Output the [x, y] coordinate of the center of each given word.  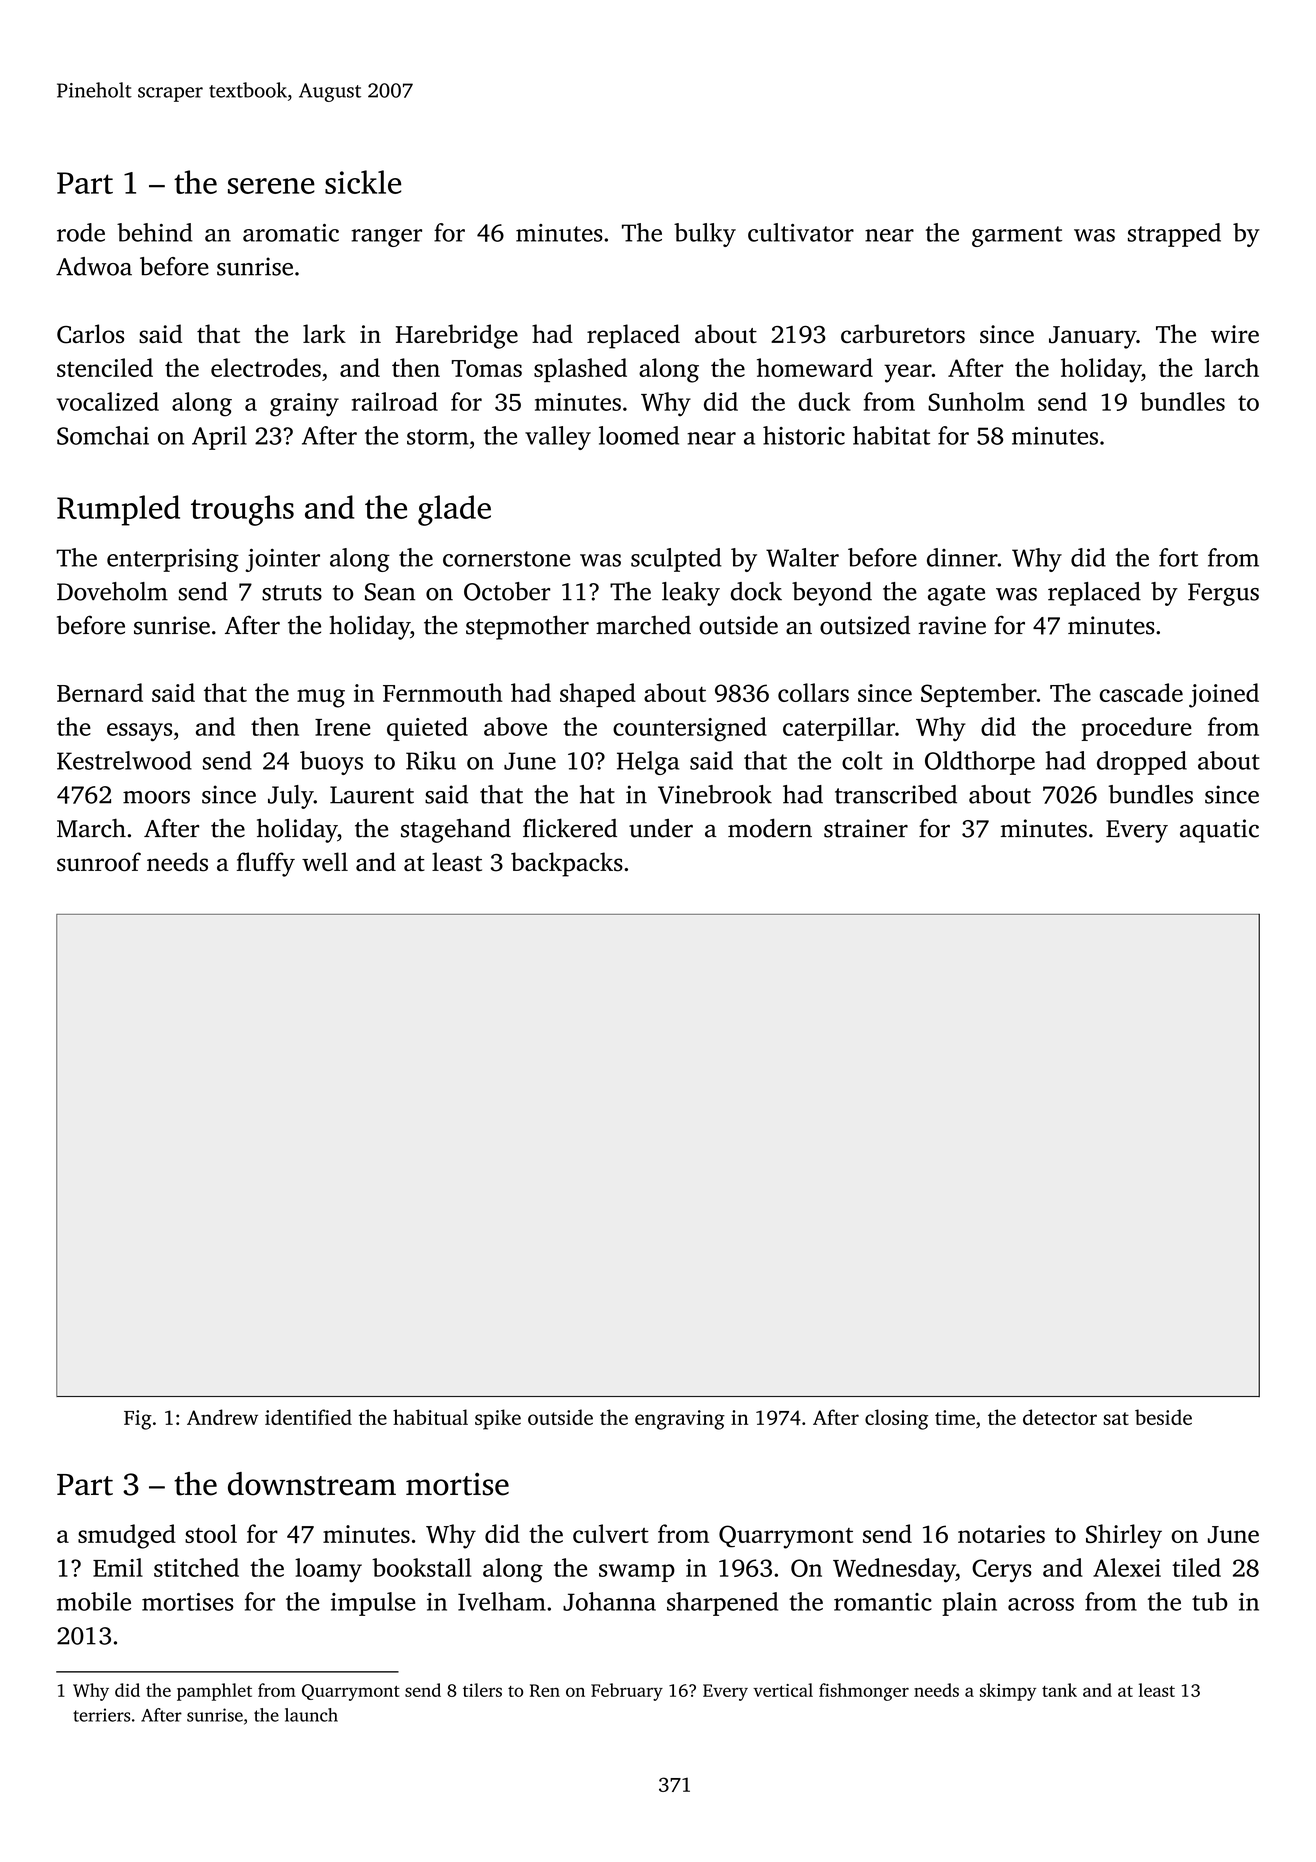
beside [1163, 1417]
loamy [328, 1570]
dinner [962, 557]
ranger [386, 238]
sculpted [676, 560]
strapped [1174, 235]
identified [308, 1417]
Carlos [90, 334]
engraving [680, 1420]
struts [292, 593]
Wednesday [894, 1570]
